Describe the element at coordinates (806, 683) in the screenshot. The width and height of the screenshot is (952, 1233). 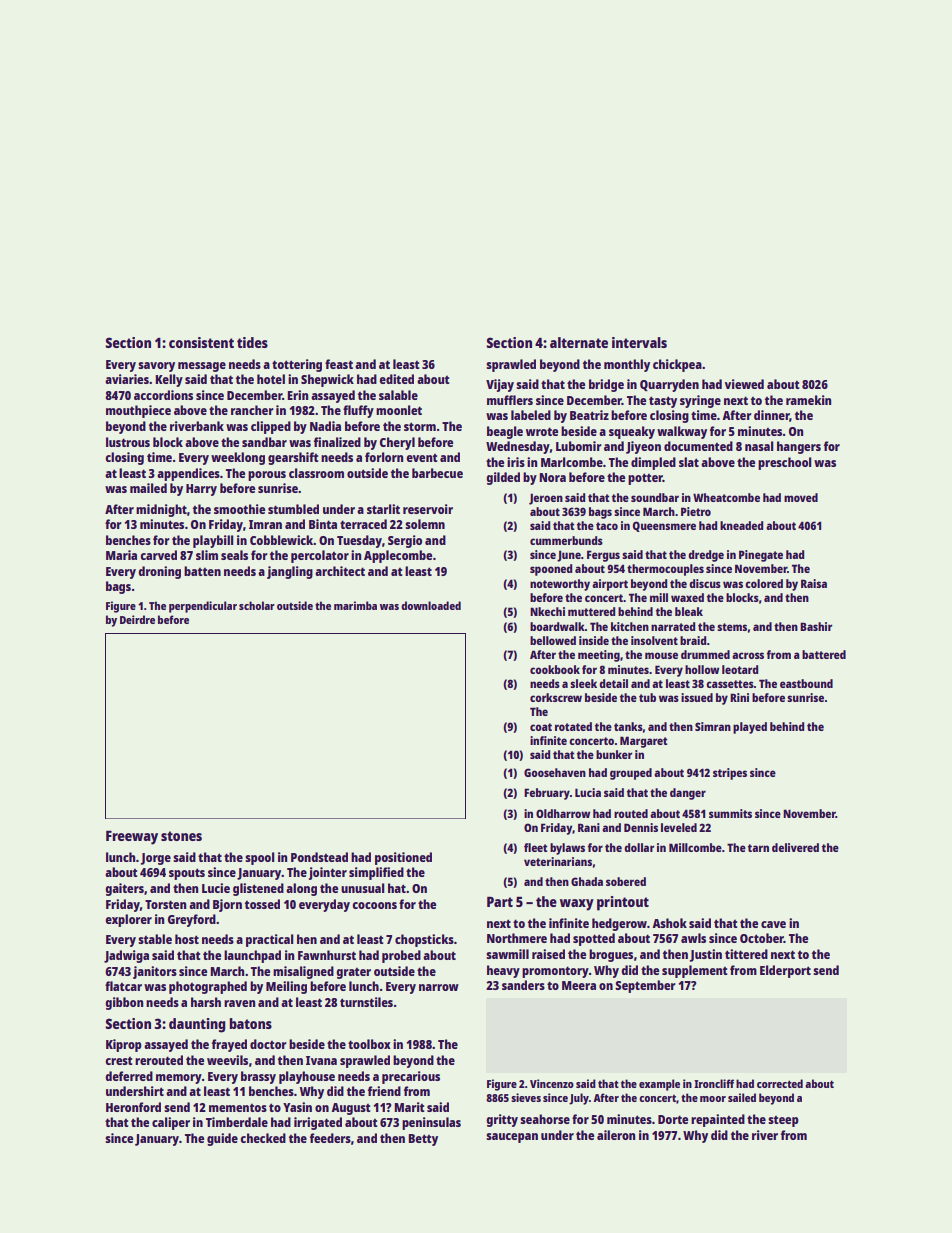
I see `eastbound` at that location.
